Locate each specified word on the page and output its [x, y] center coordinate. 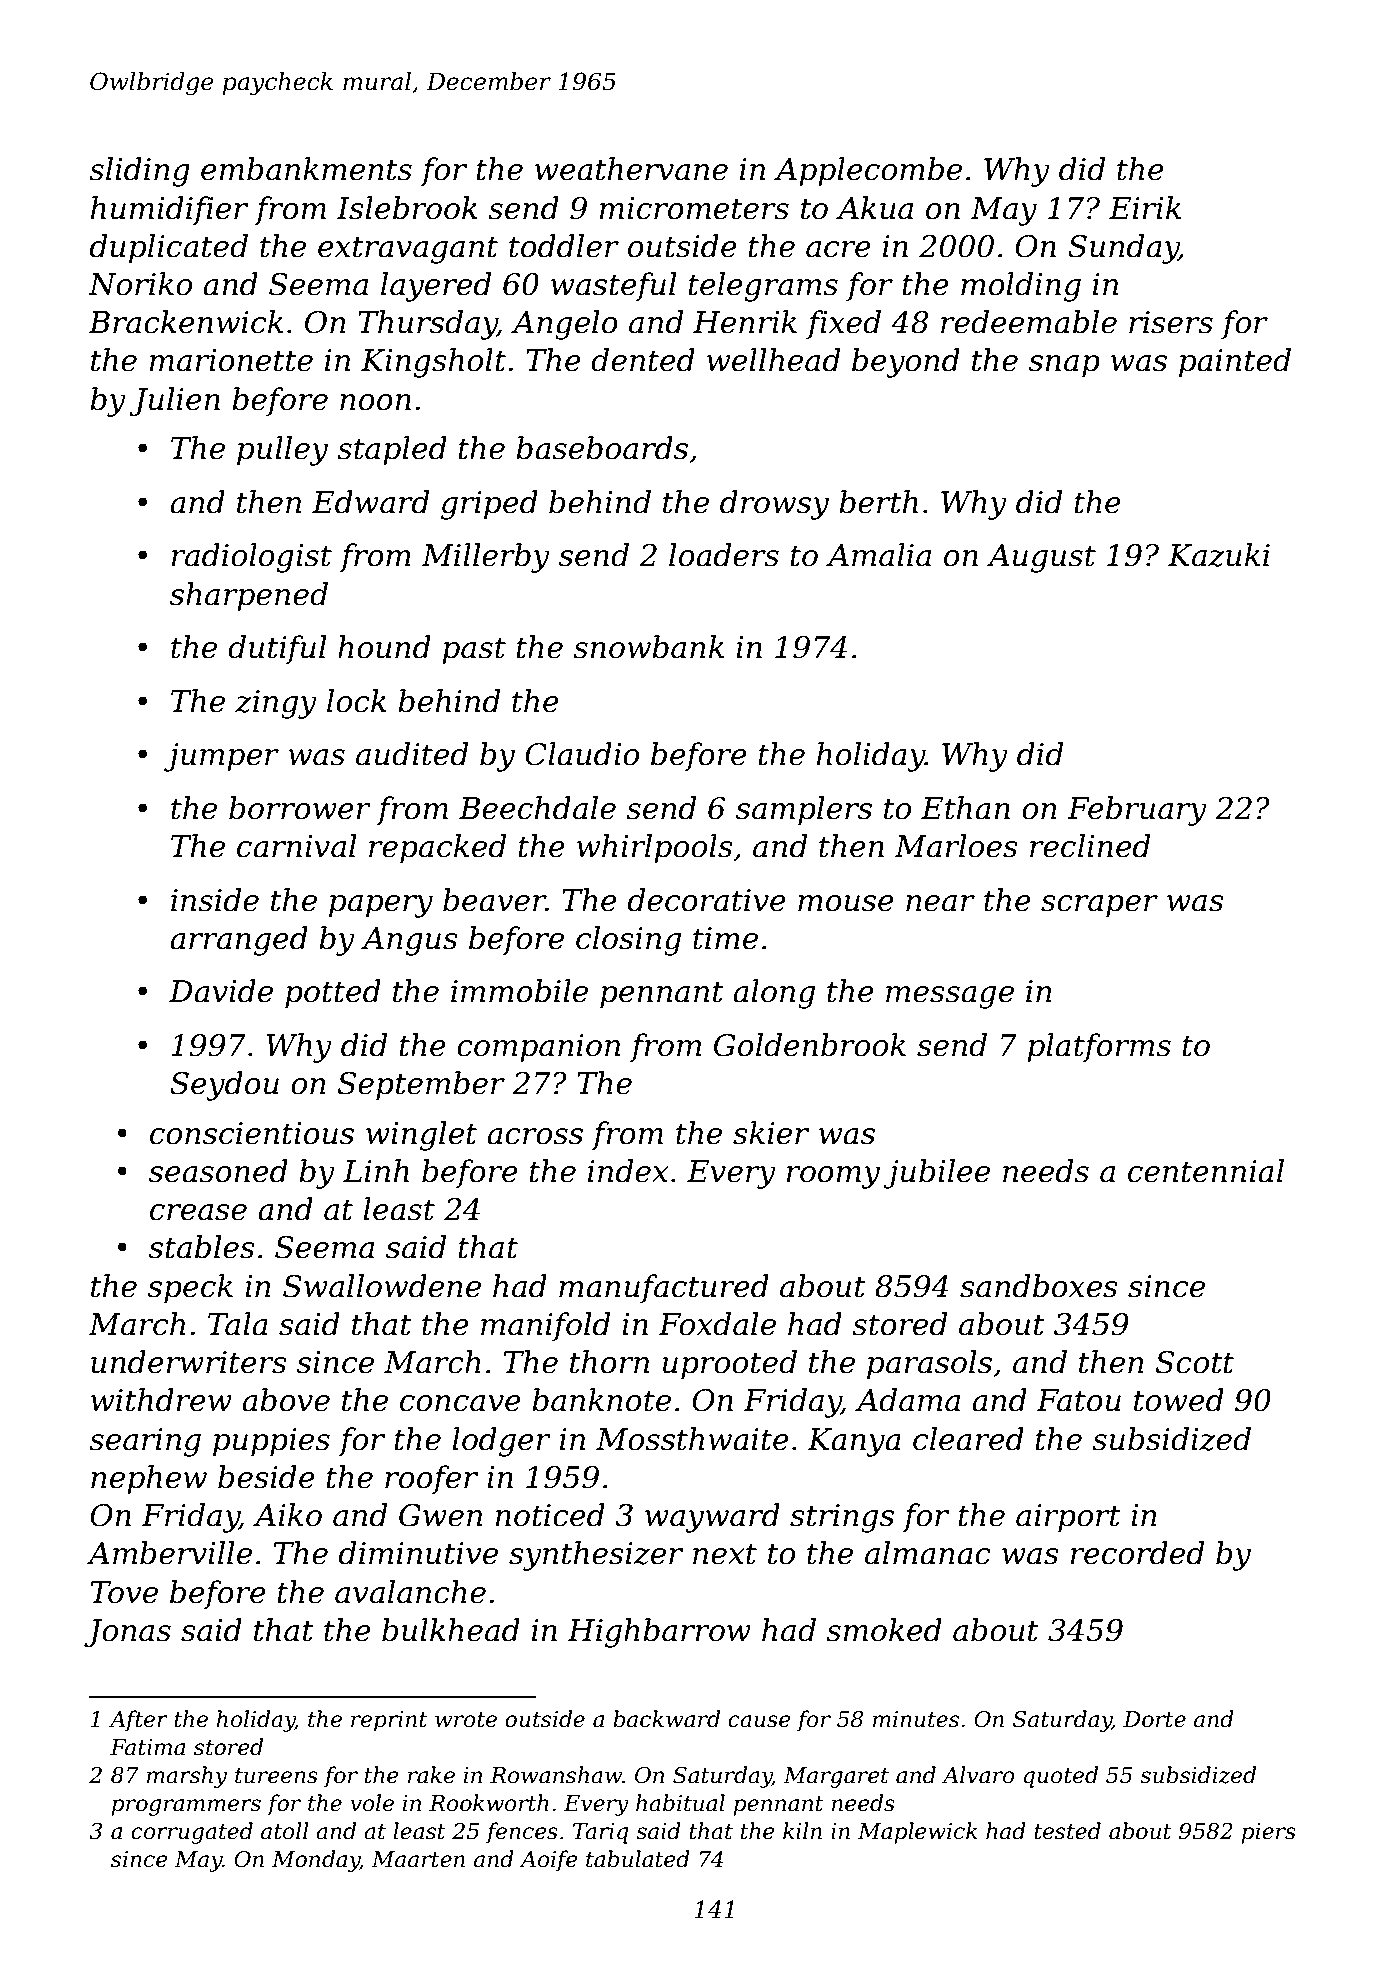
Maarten [418, 1859]
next [725, 1554]
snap [1064, 366]
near [940, 903]
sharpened [249, 596]
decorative [707, 900]
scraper [1099, 906]
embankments [306, 169]
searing [145, 1442]
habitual [680, 1803]
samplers [804, 811]
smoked [884, 1630]
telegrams [763, 287]
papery [381, 906]
